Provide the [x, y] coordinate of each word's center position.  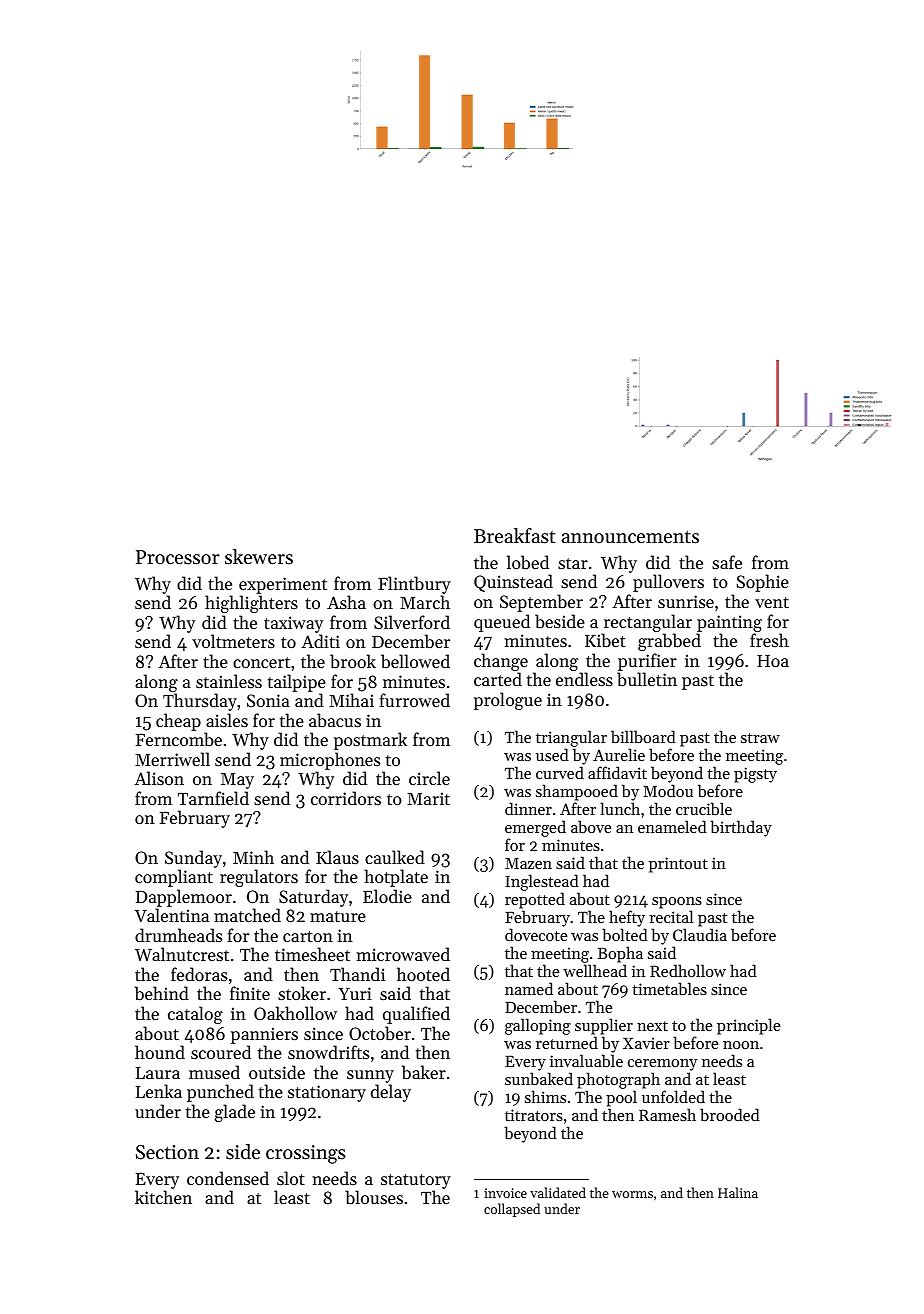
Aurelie [619, 754]
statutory [416, 1181]
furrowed [414, 700]
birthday [741, 828]
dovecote [536, 934]
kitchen [163, 1197]
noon [741, 1045]
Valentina [171, 915]
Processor [178, 557]
